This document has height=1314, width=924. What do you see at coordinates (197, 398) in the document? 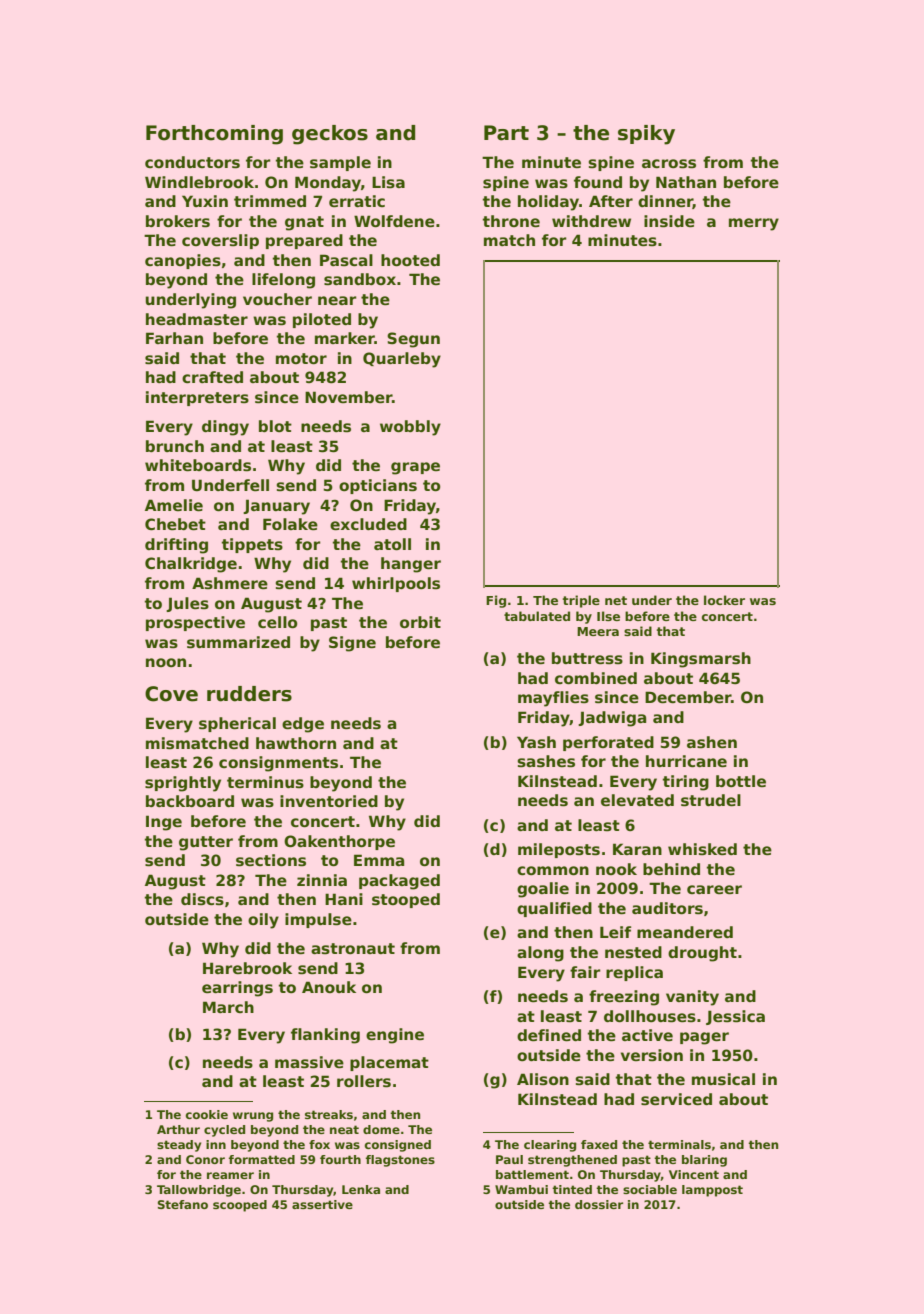
I see `interpreters` at bounding box center [197, 398].
